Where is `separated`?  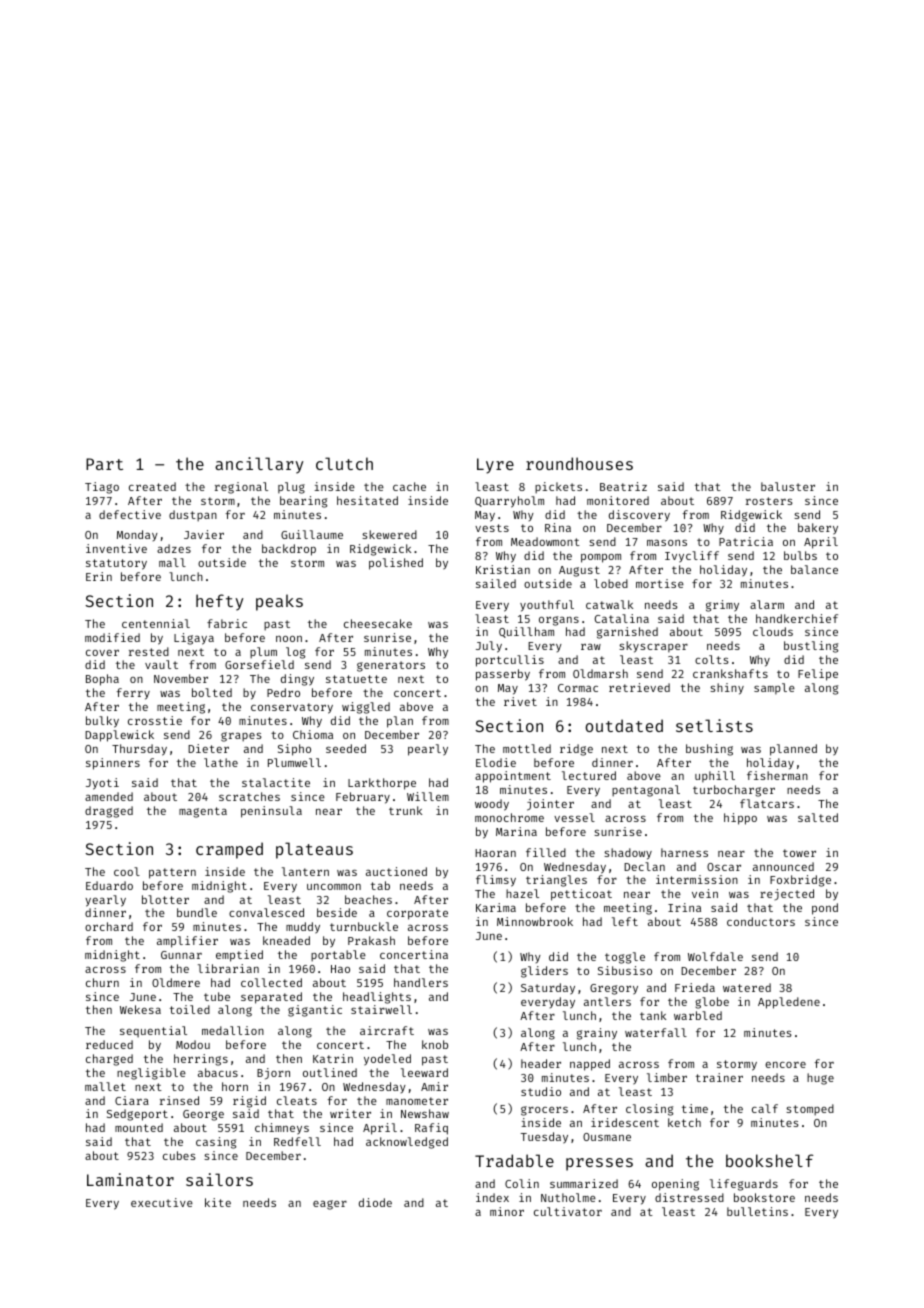 separated is located at coordinates (271, 998).
